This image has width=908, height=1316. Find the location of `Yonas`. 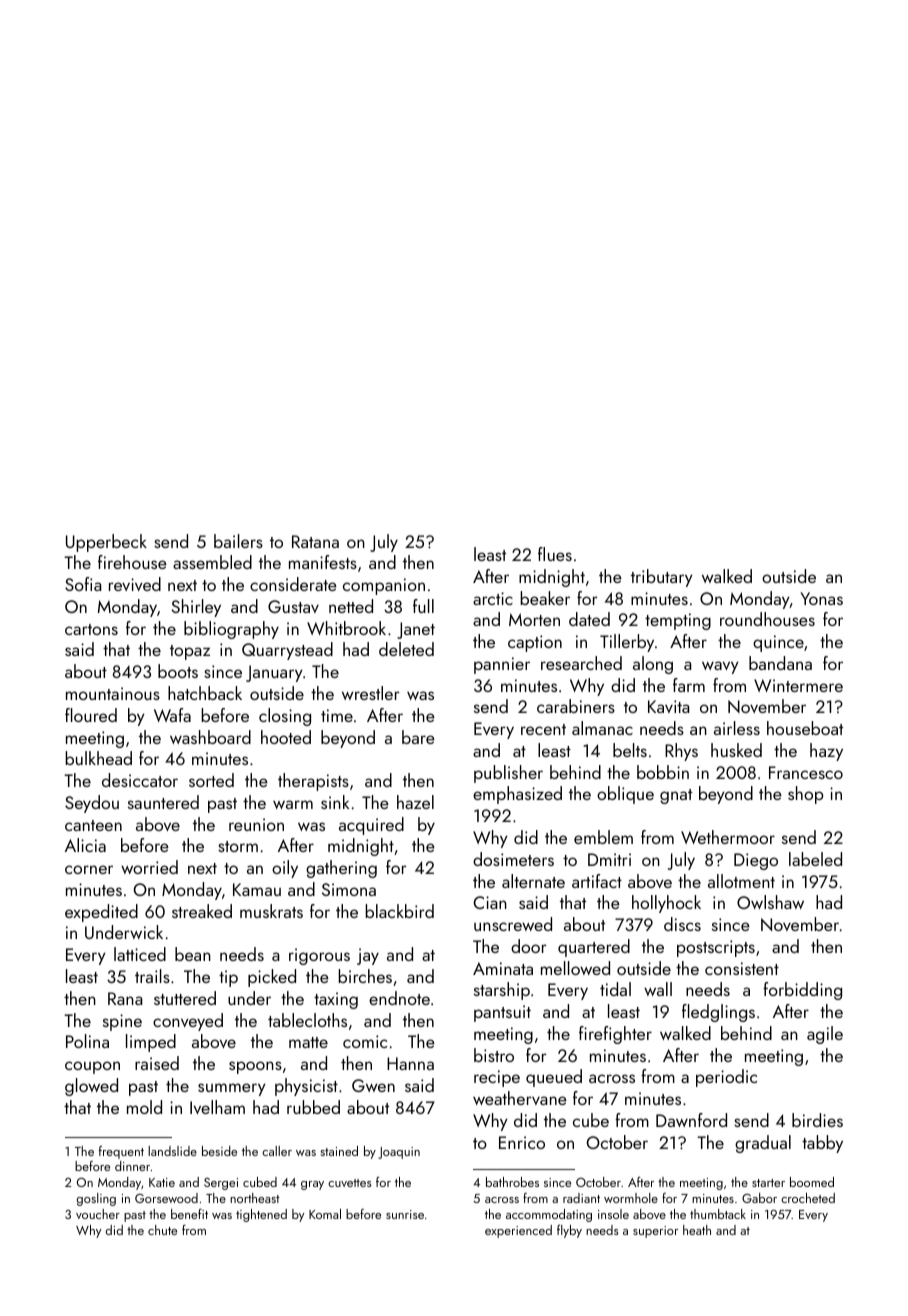

Yonas is located at coordinates (822, 598).
